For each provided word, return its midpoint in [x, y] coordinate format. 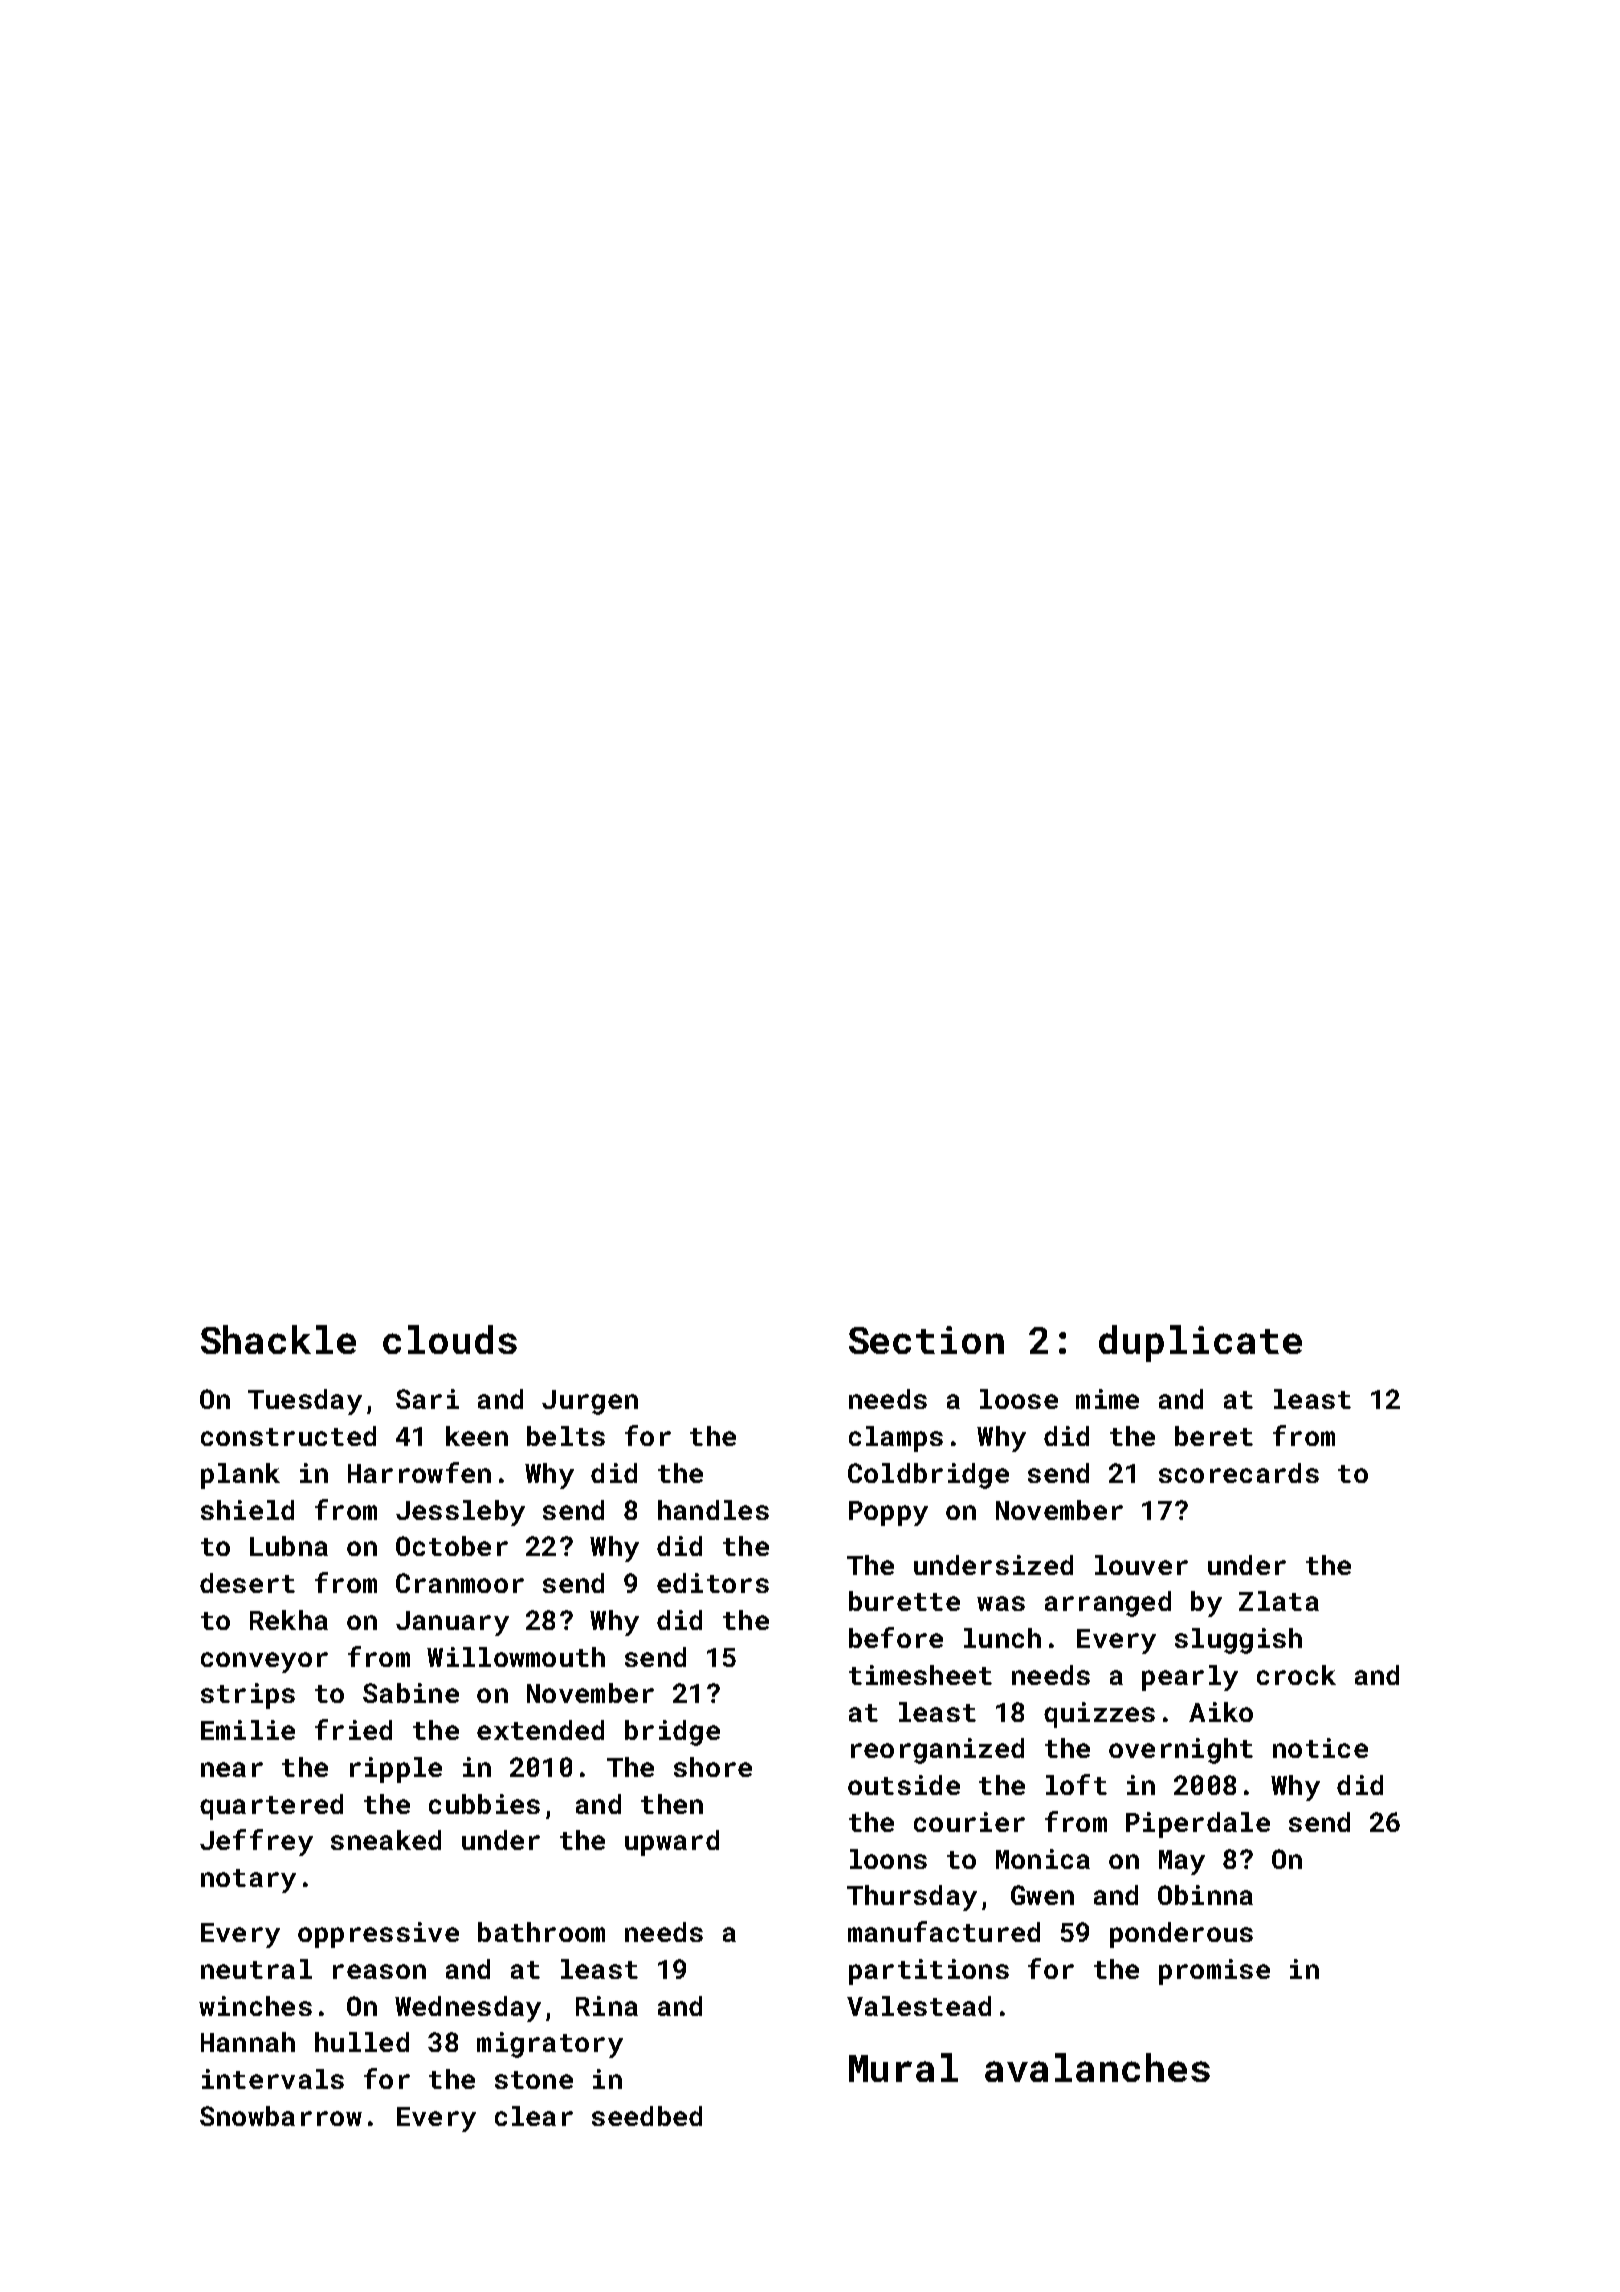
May [1182, 1862]
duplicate [1200, 1343]
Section [926, 1340]
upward [672, 1843]
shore [713, 1767]
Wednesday [468, 2009]
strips [248, 1696]
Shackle [278, 1339]
